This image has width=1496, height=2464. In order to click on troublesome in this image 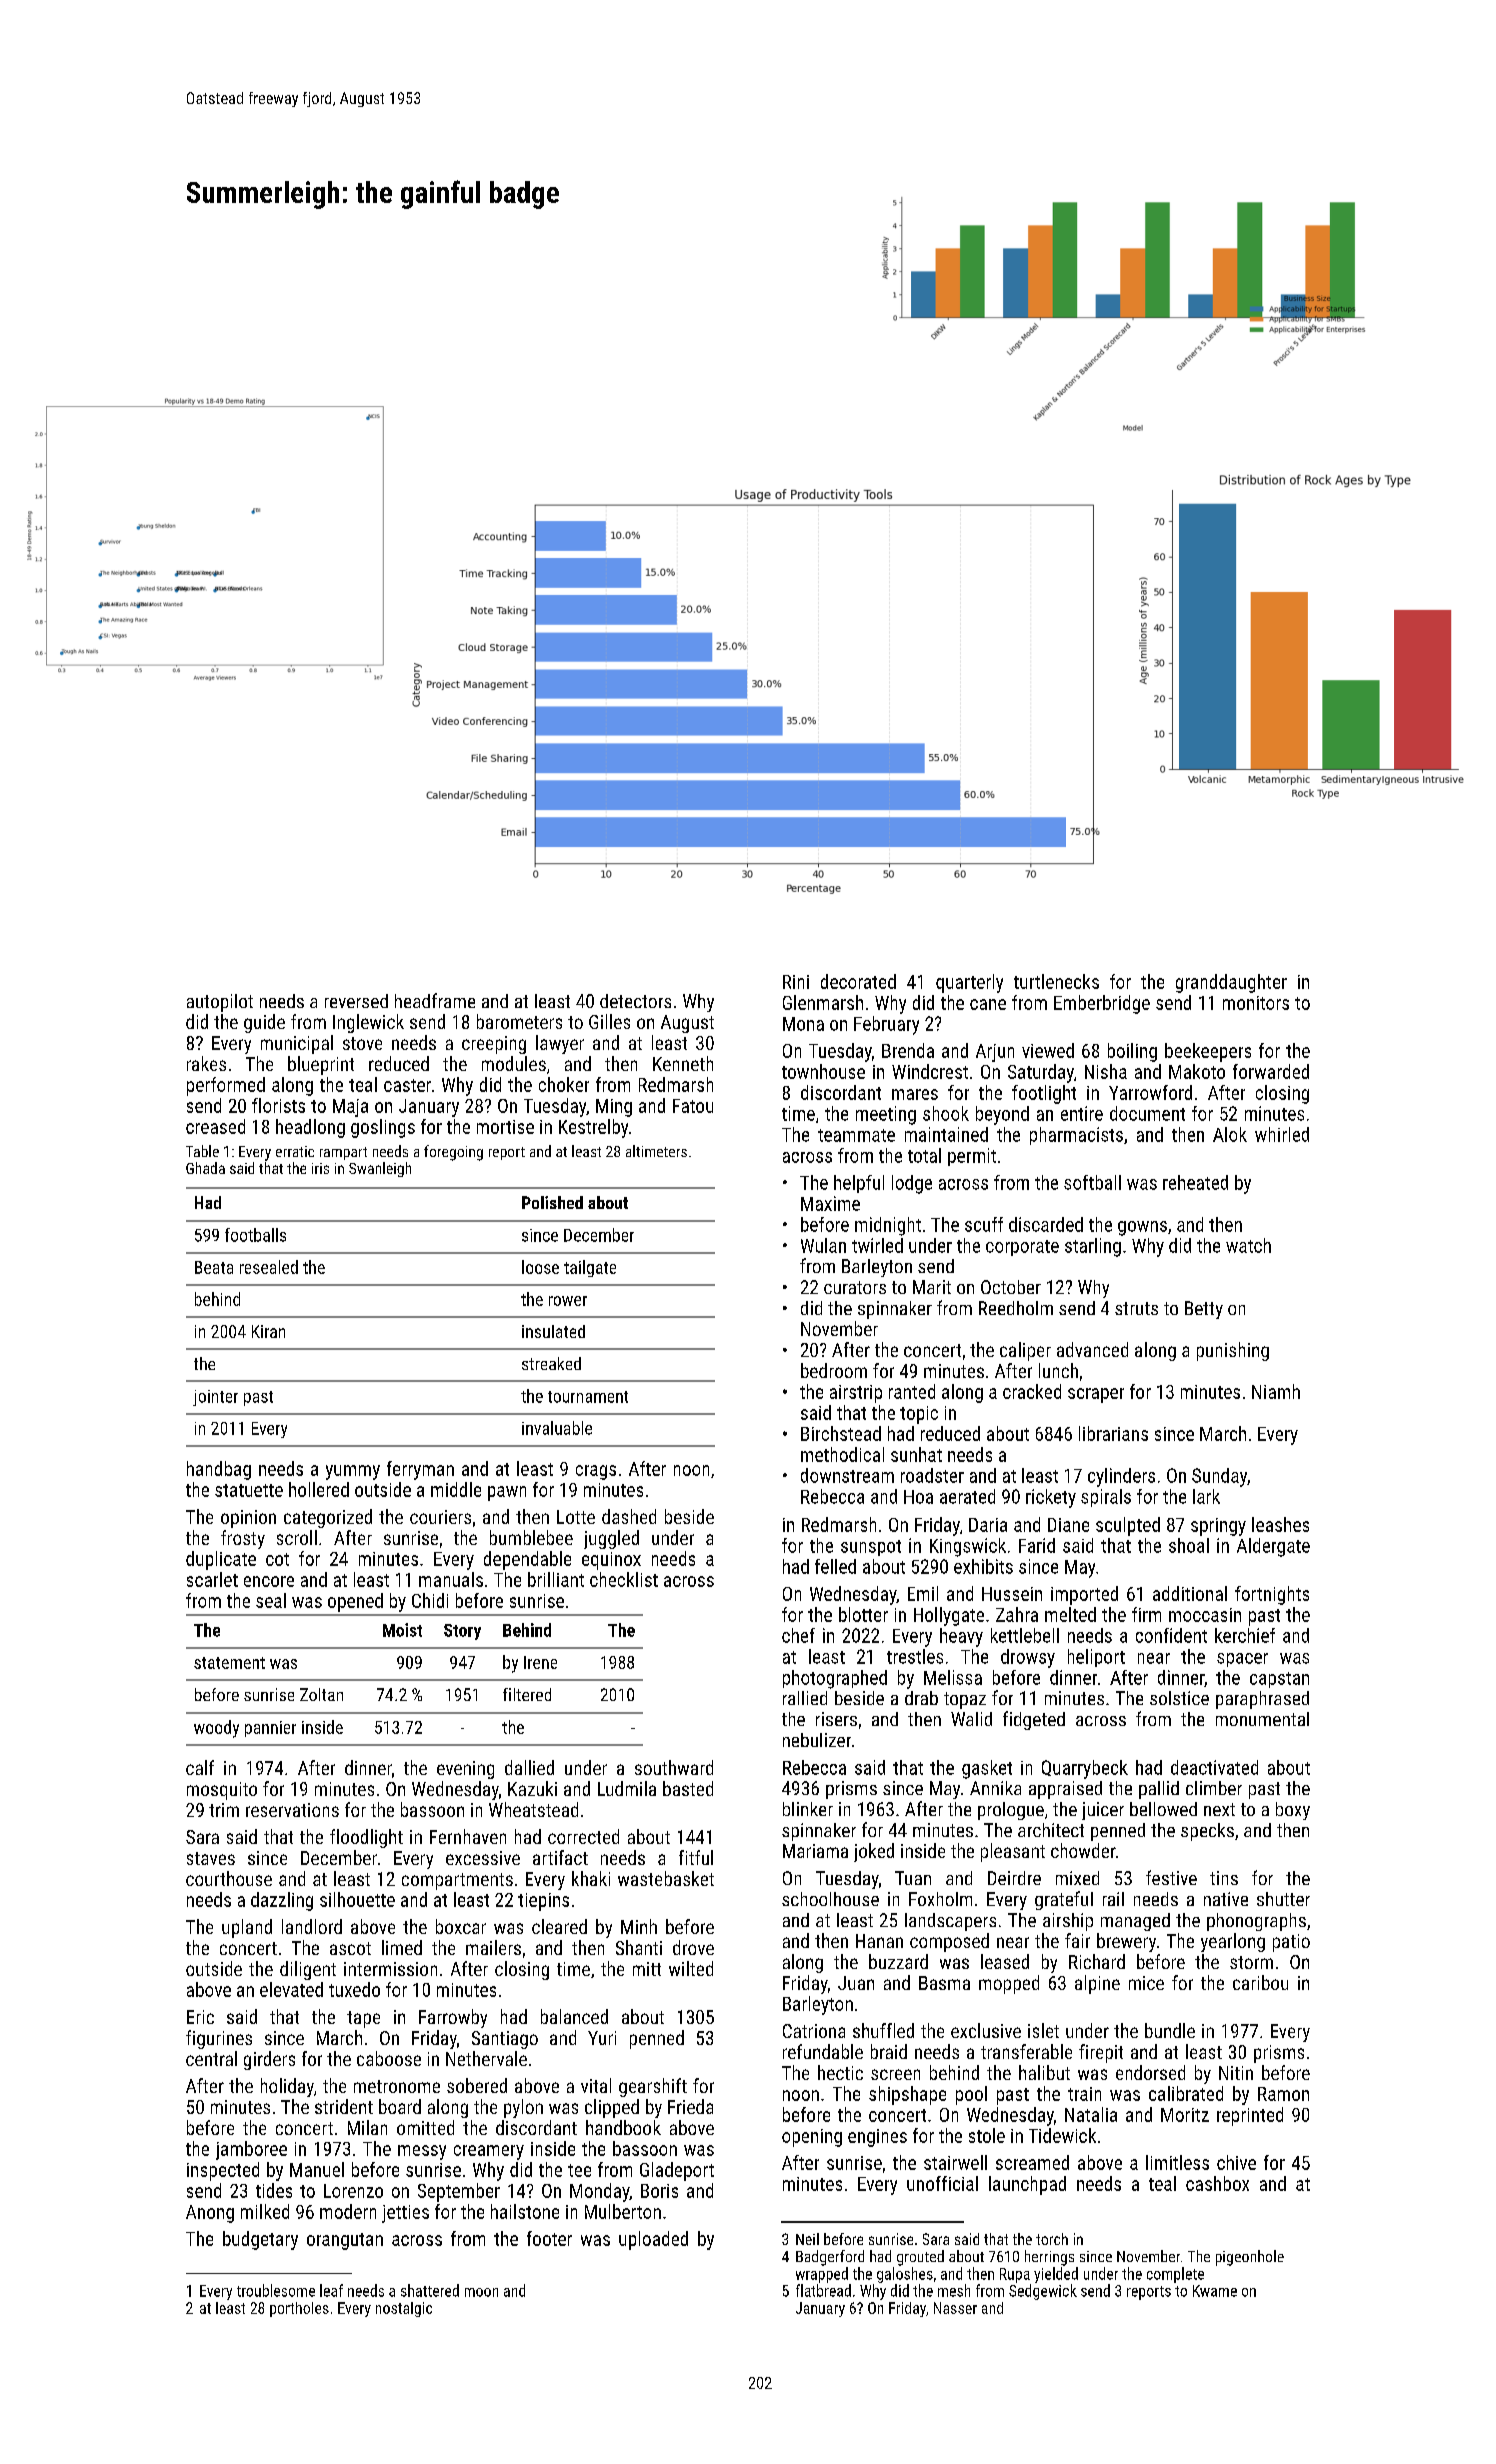, I will do `click(276, 2290)`.
